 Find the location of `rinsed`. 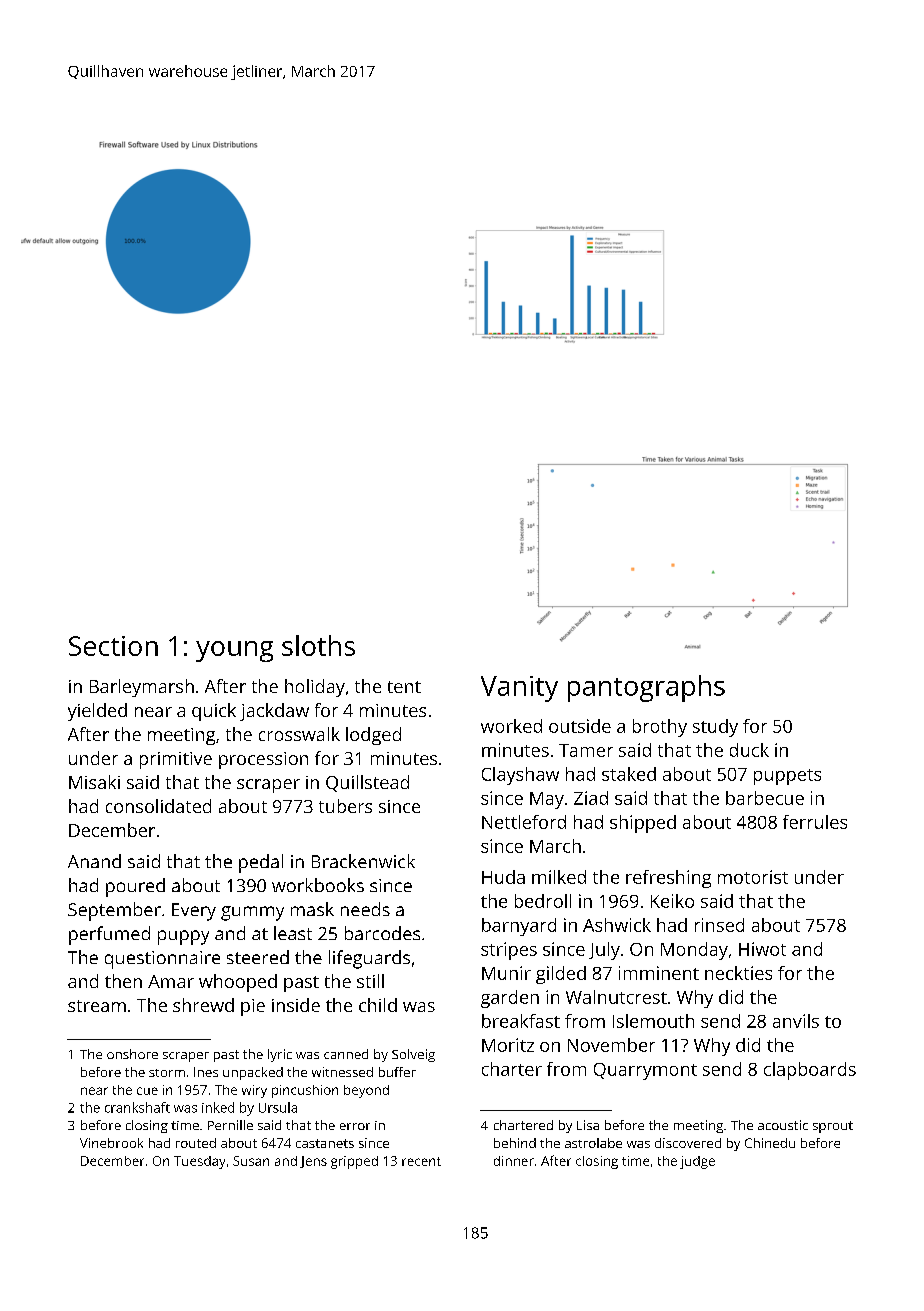

rinsed is located at coordinates (719, 925).
